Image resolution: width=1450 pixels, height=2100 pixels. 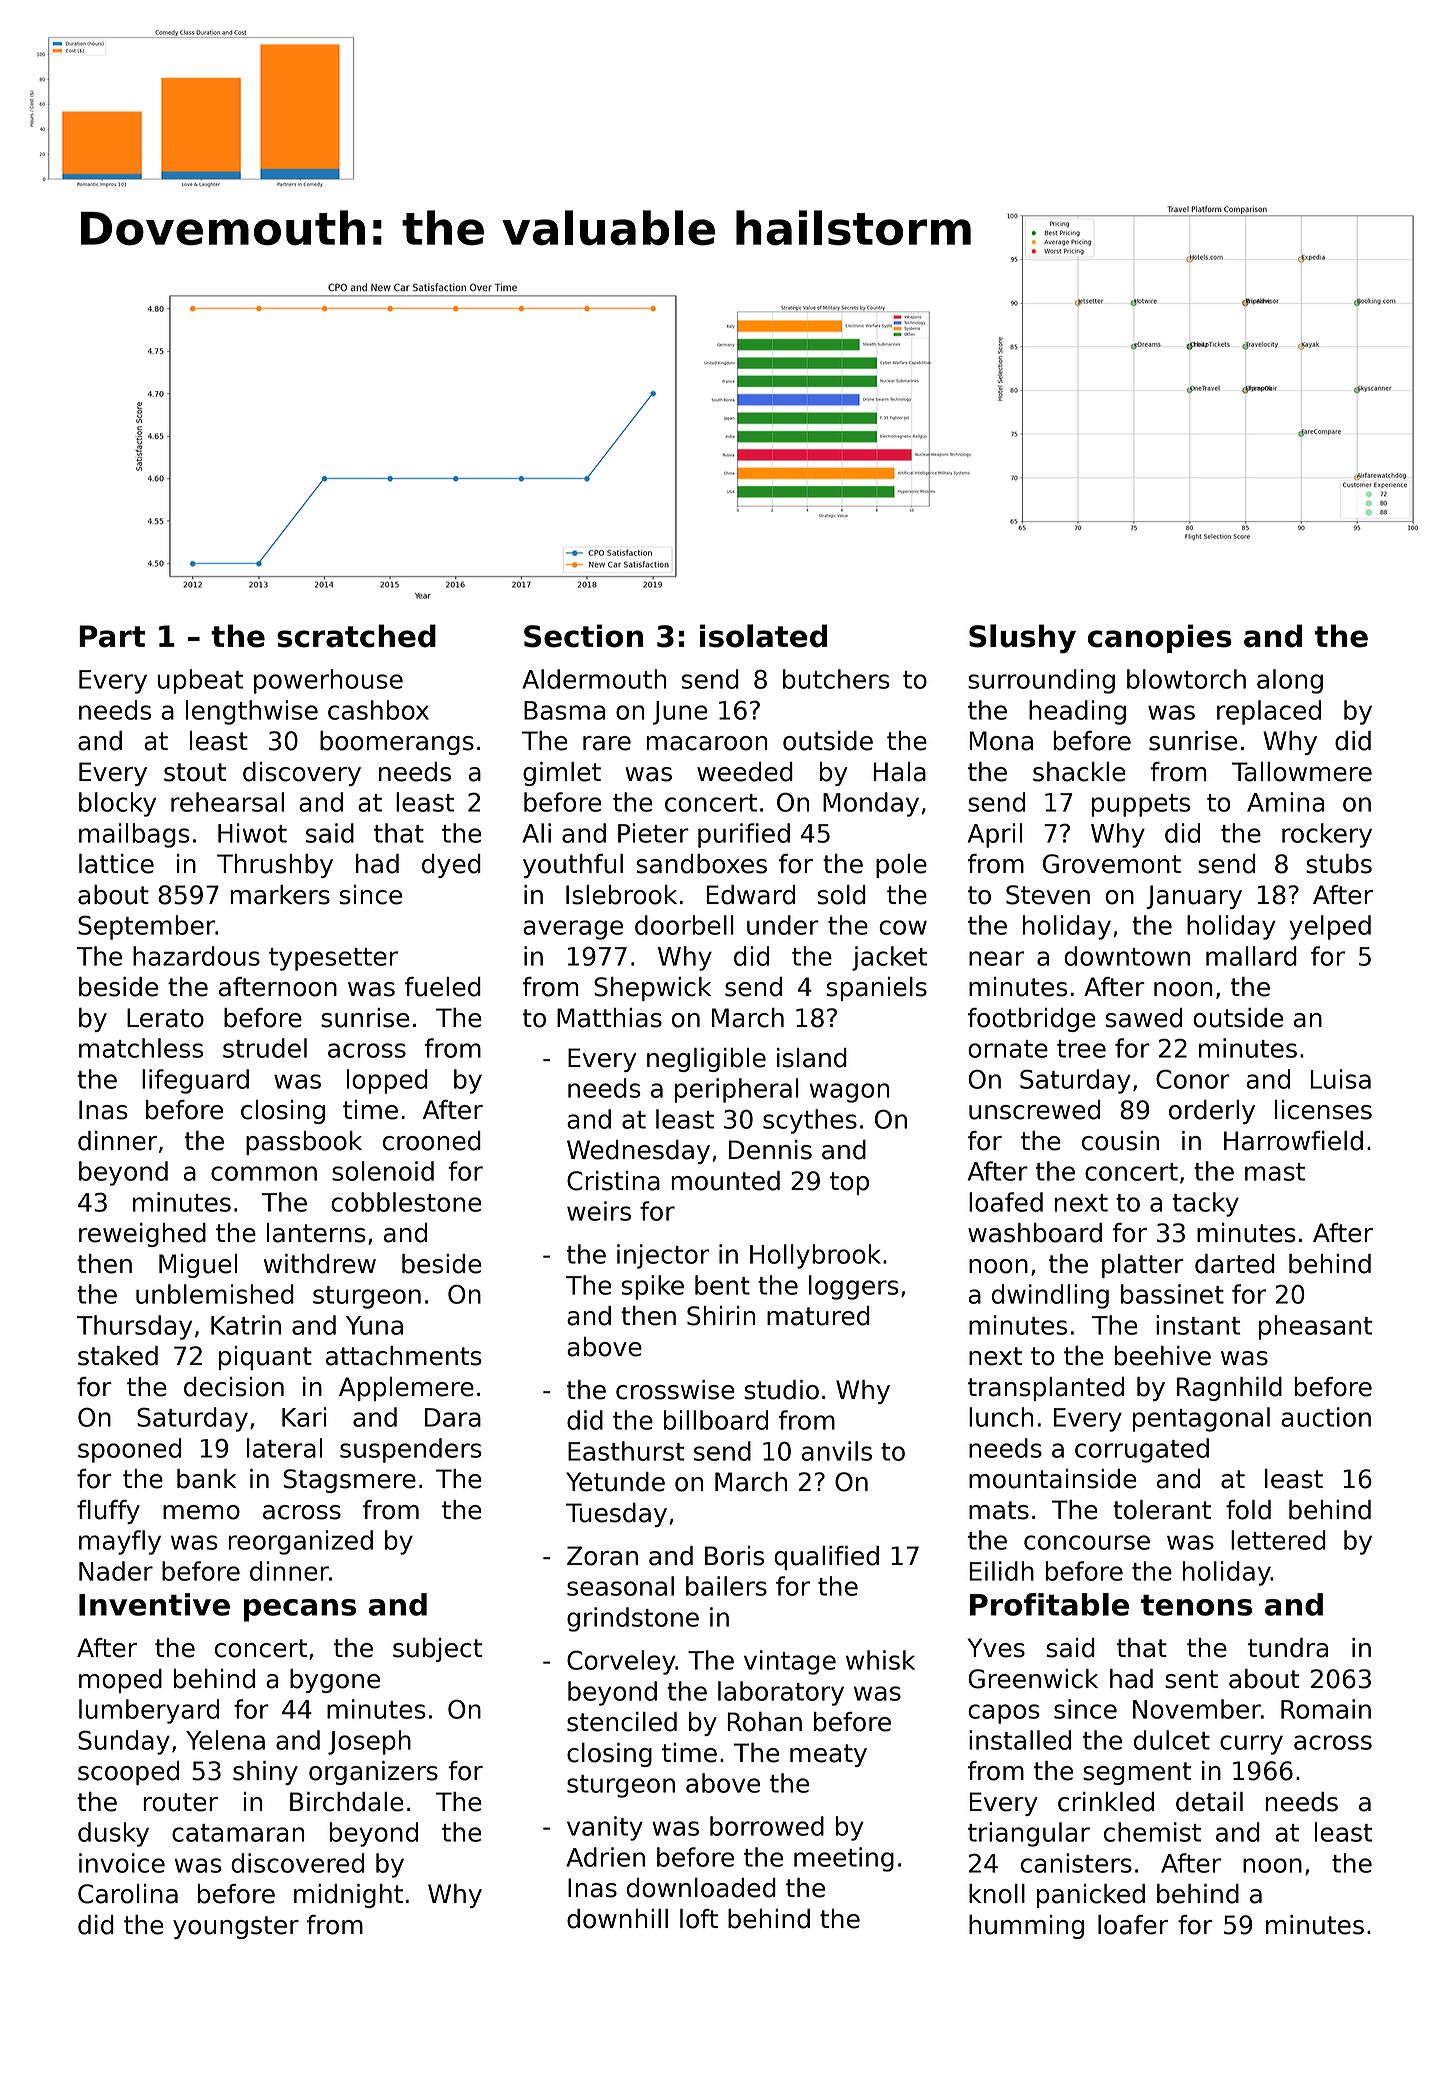 I want to click on scratched, so click(x=356, y=636).
